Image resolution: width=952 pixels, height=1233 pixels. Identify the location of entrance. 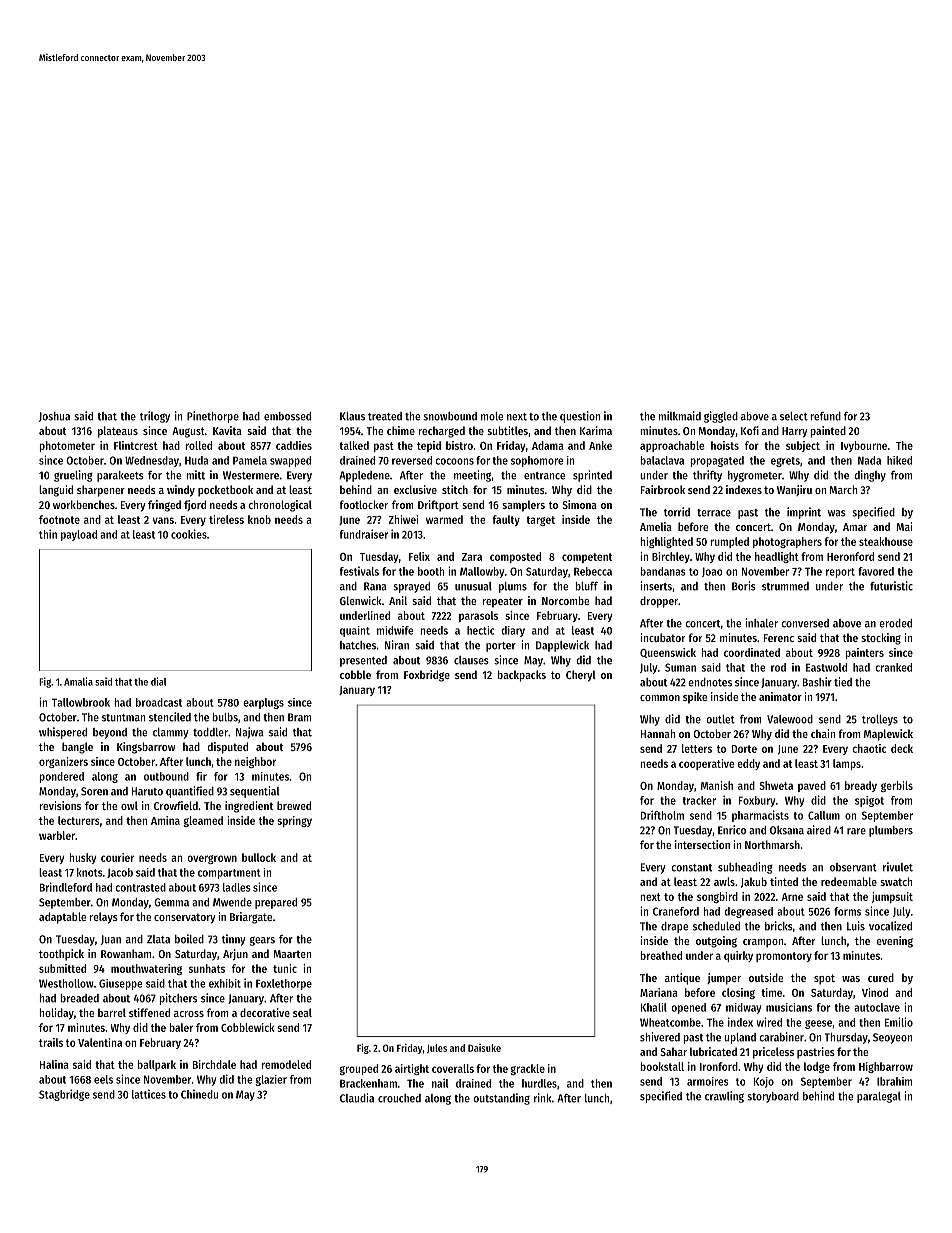
(544, 476).
